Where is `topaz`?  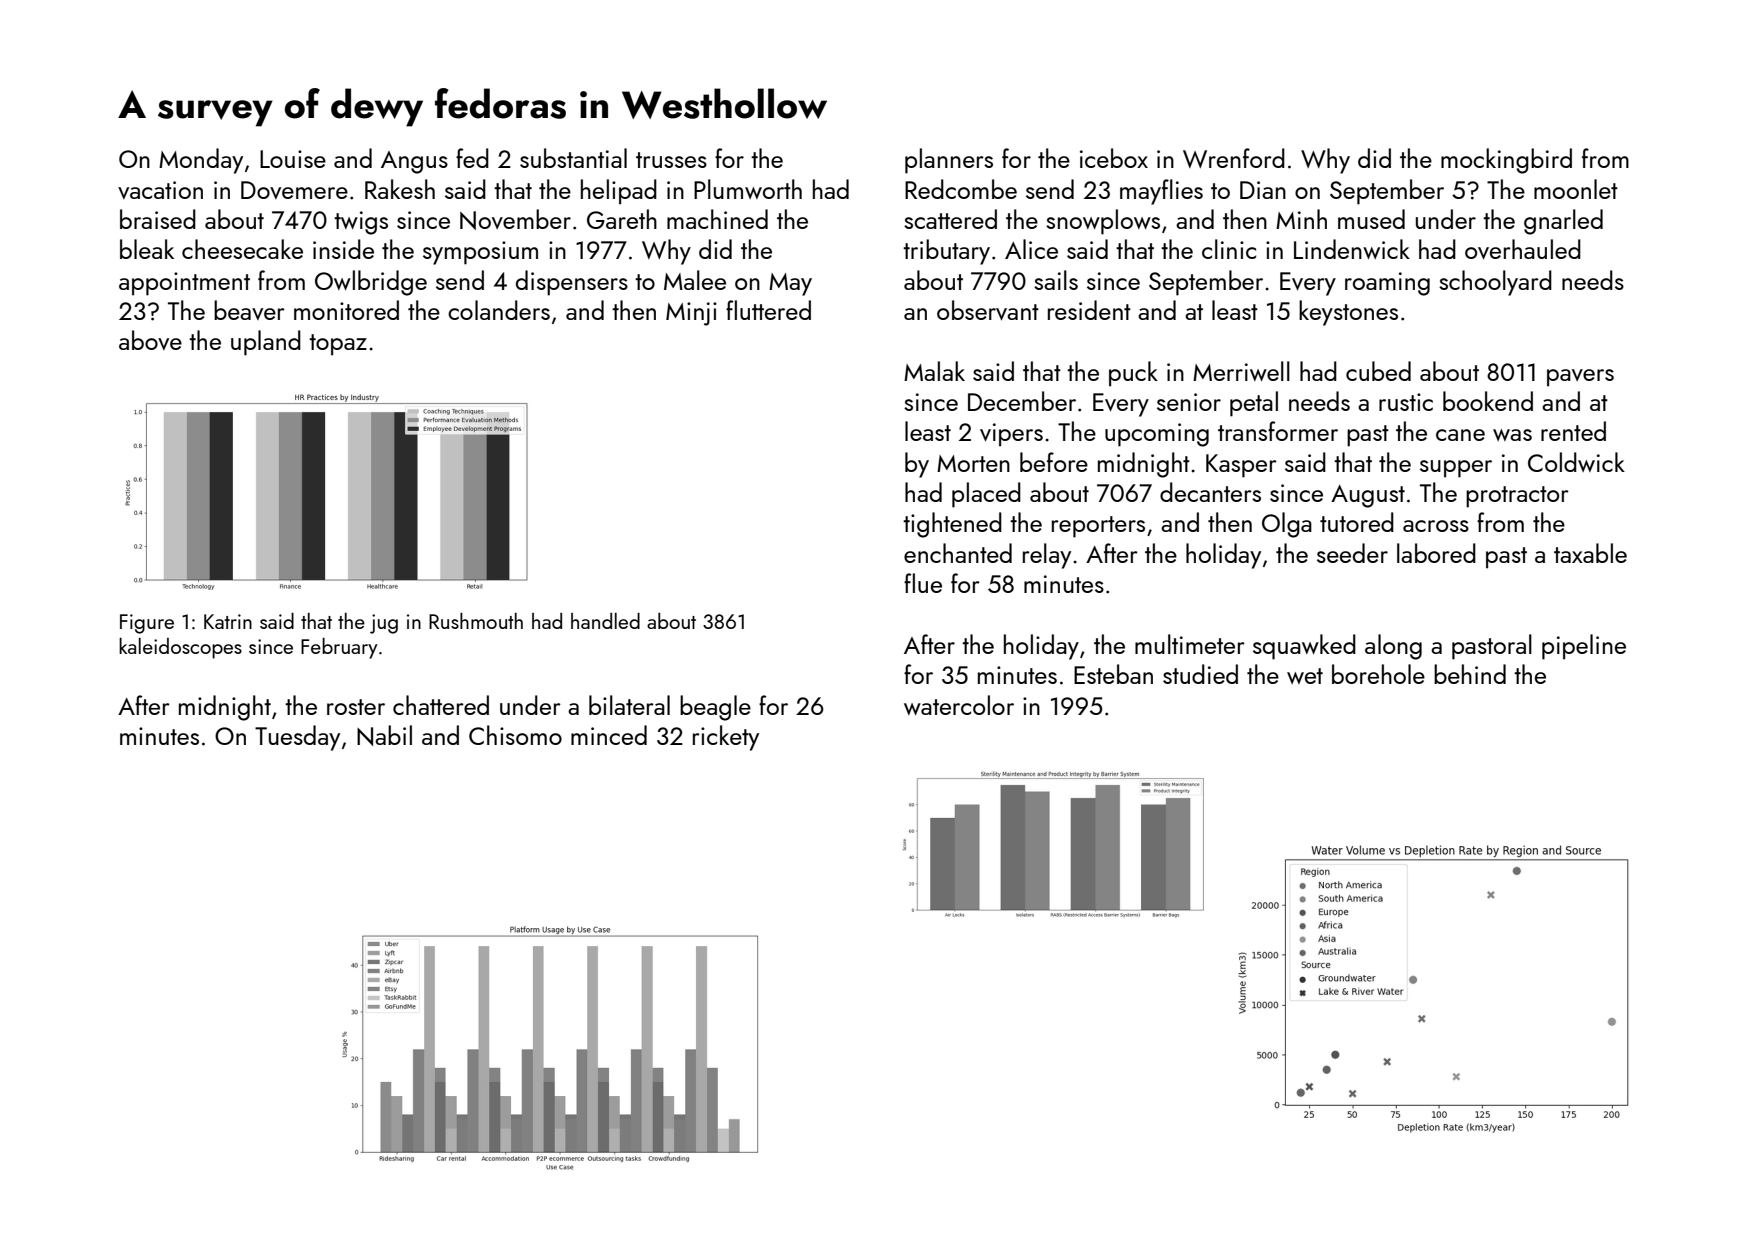
topaz is located at coordinates (338, 345).
